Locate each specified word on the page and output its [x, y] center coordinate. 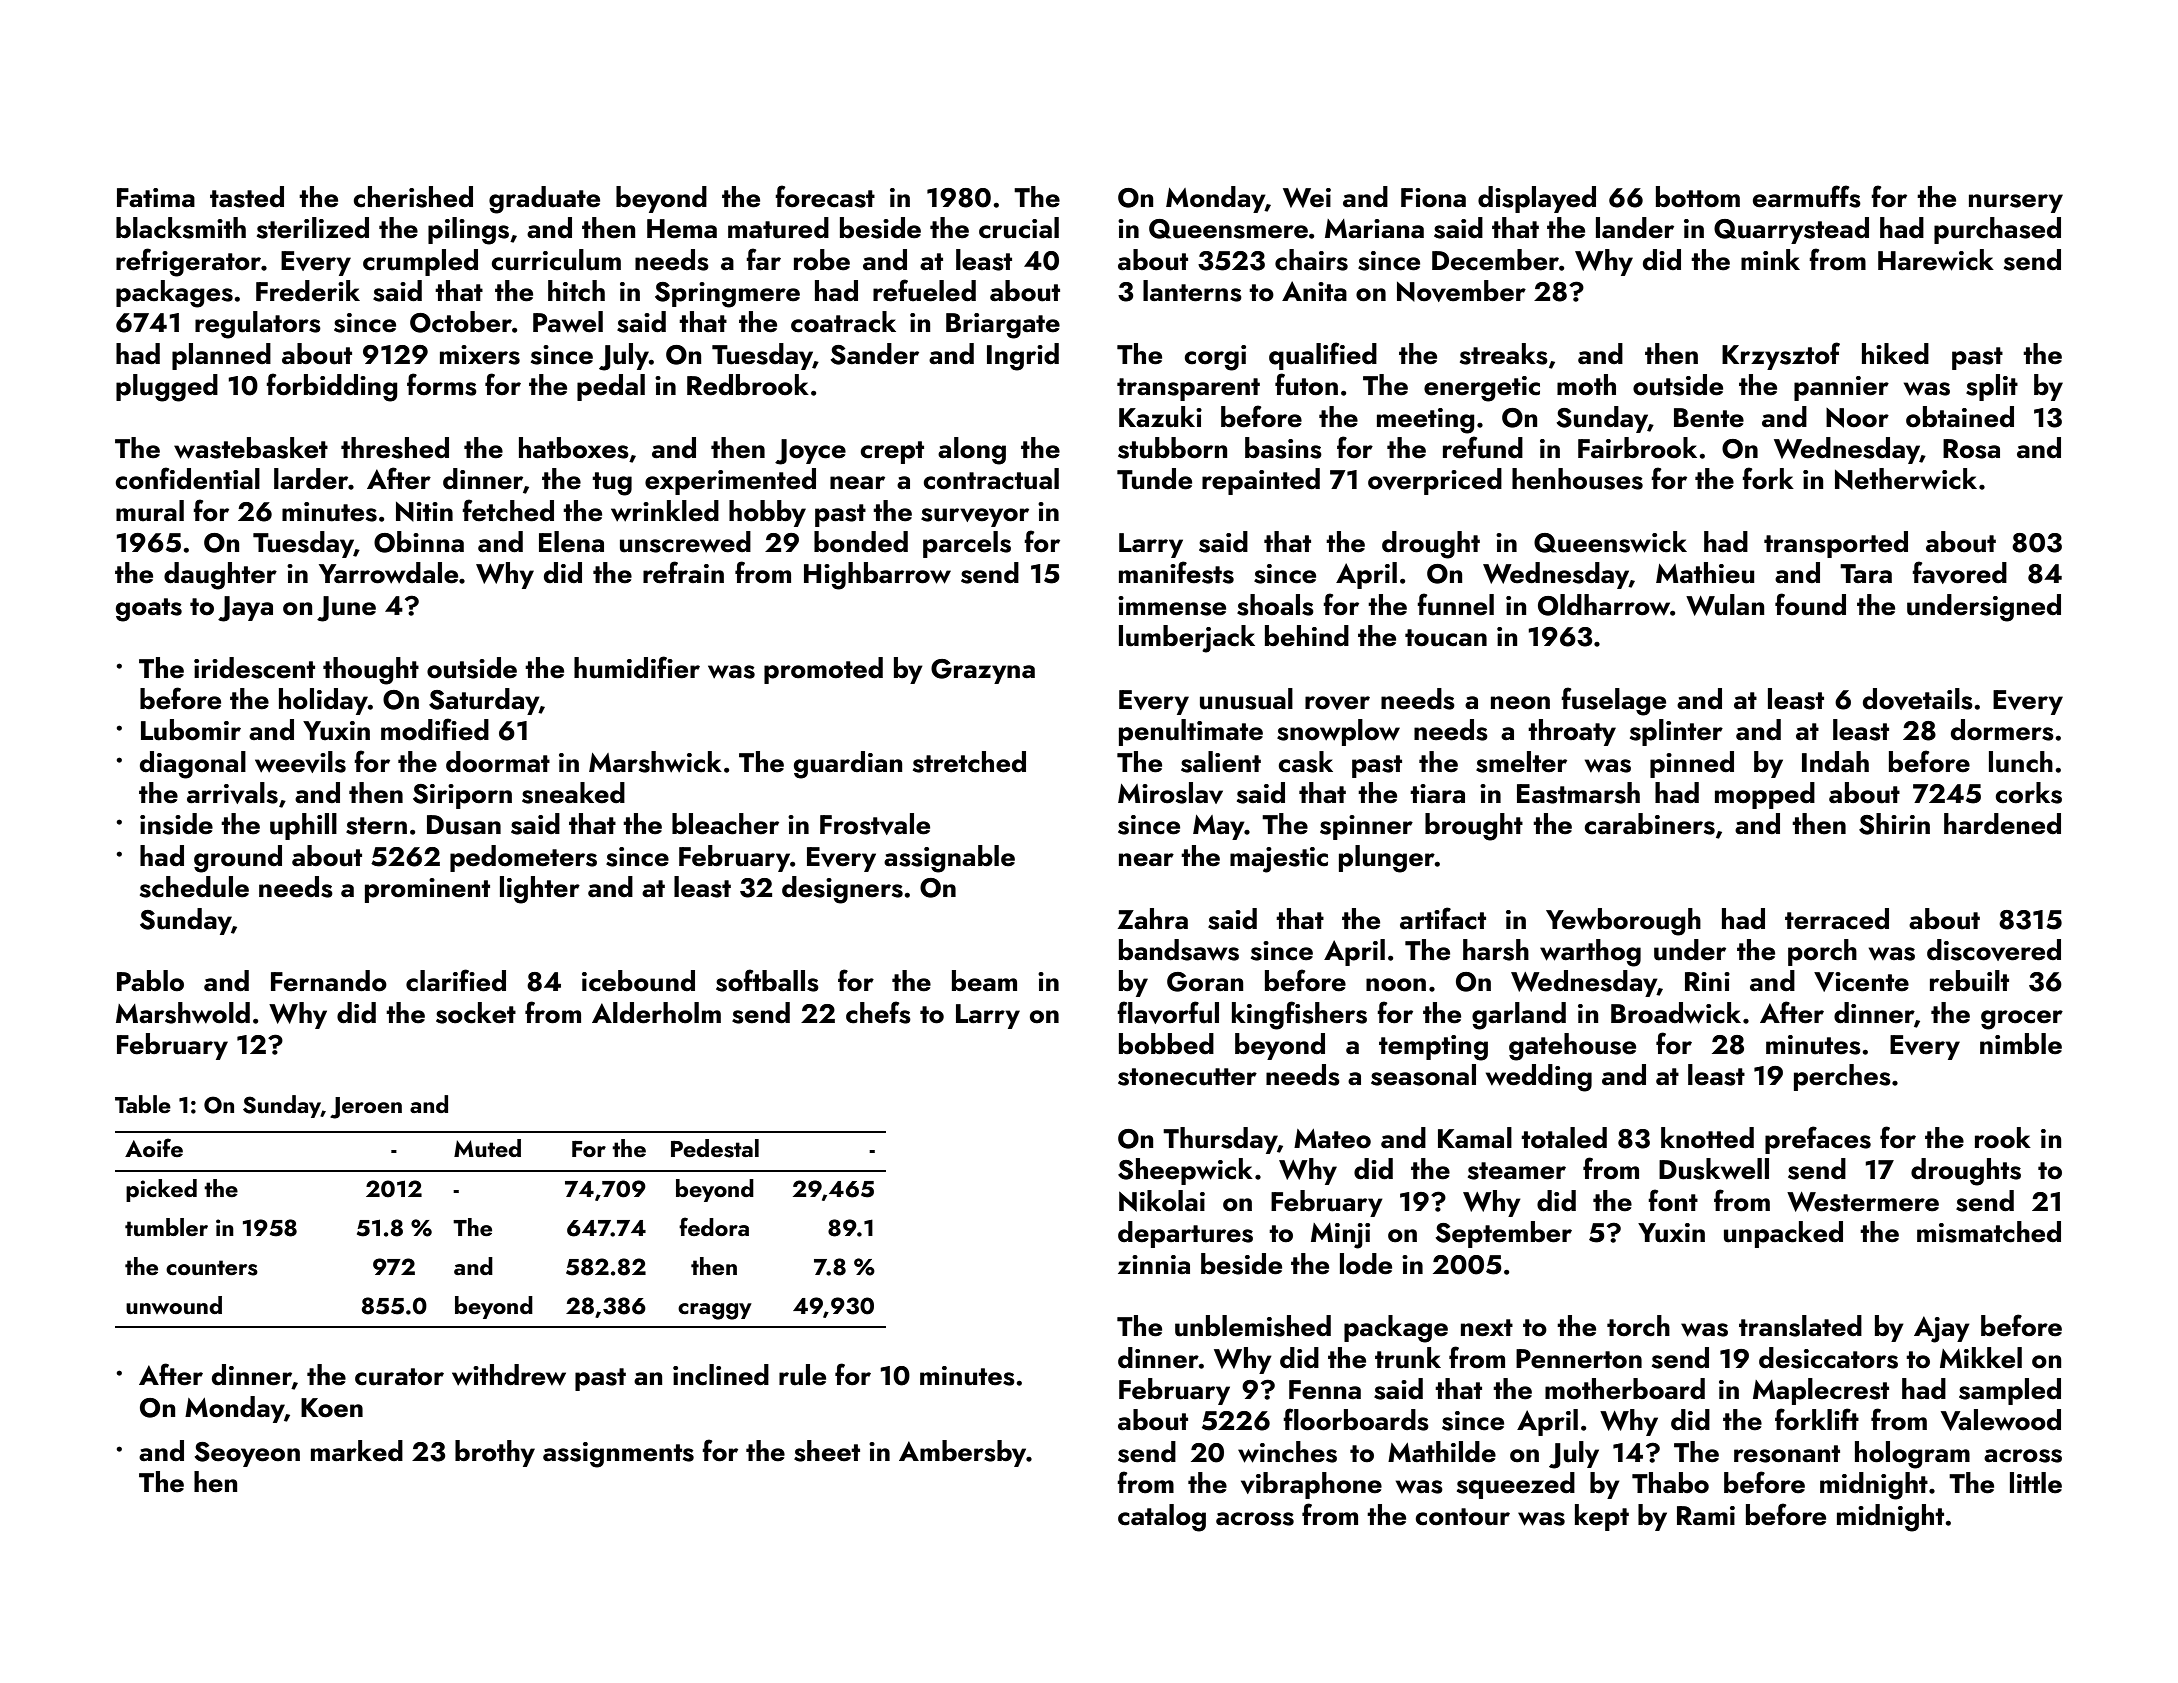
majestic [1279, 860]
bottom [1698, 197]
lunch [2021, 762]
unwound [174, 1305]
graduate [544, 200]
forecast [825, 196]
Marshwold [183, 1013]
